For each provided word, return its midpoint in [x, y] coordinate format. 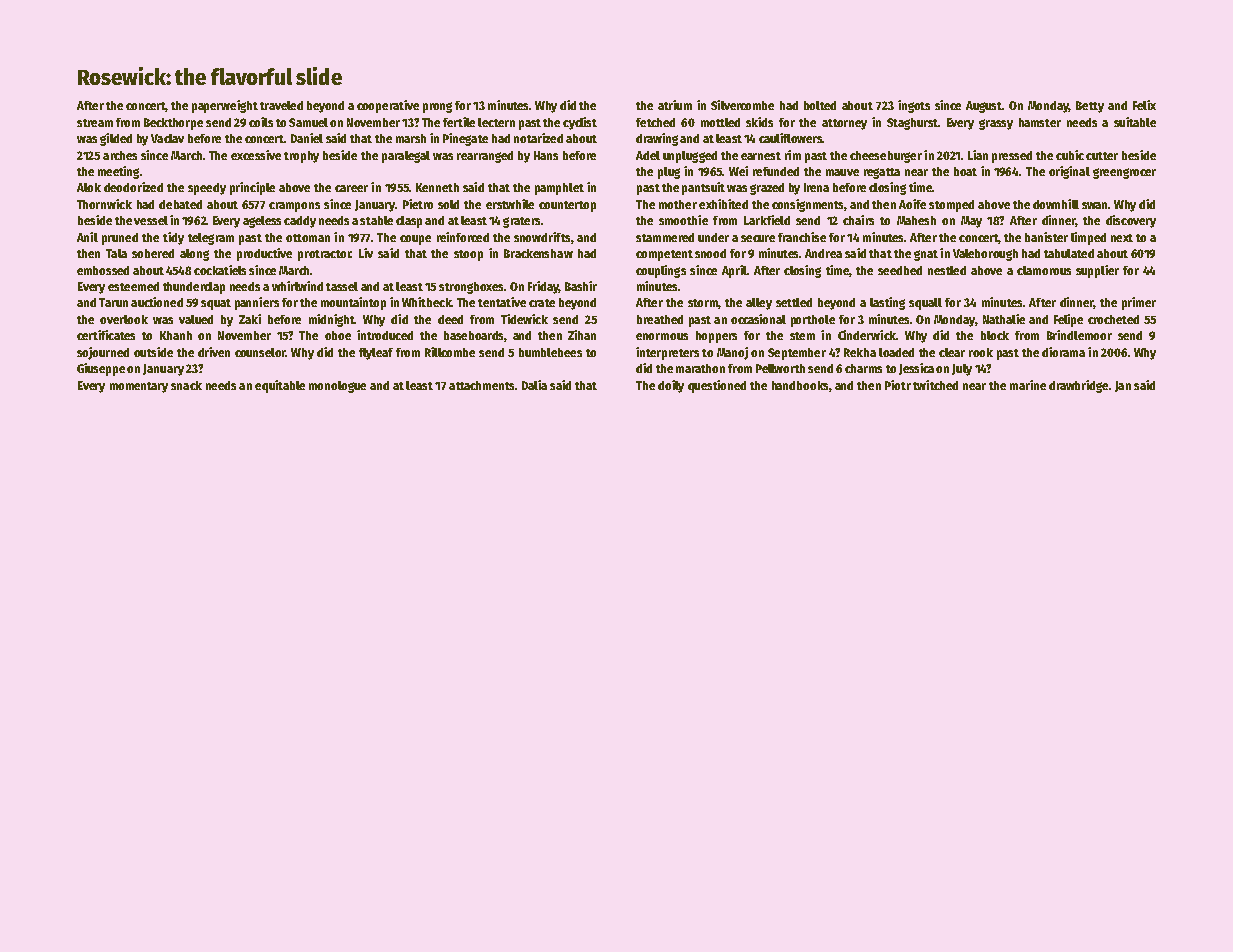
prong [437, 107]
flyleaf [376, 354]
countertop [567, 206]
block [995, 335]
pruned [120, 239]
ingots [914, 106]
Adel [648, 155]
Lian [978, 155]
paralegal [406, 157]
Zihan [582, 335]
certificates [106, 335]
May [971, 222]
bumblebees [550, 352]
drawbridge [1078, 386]
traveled [281, 105]
